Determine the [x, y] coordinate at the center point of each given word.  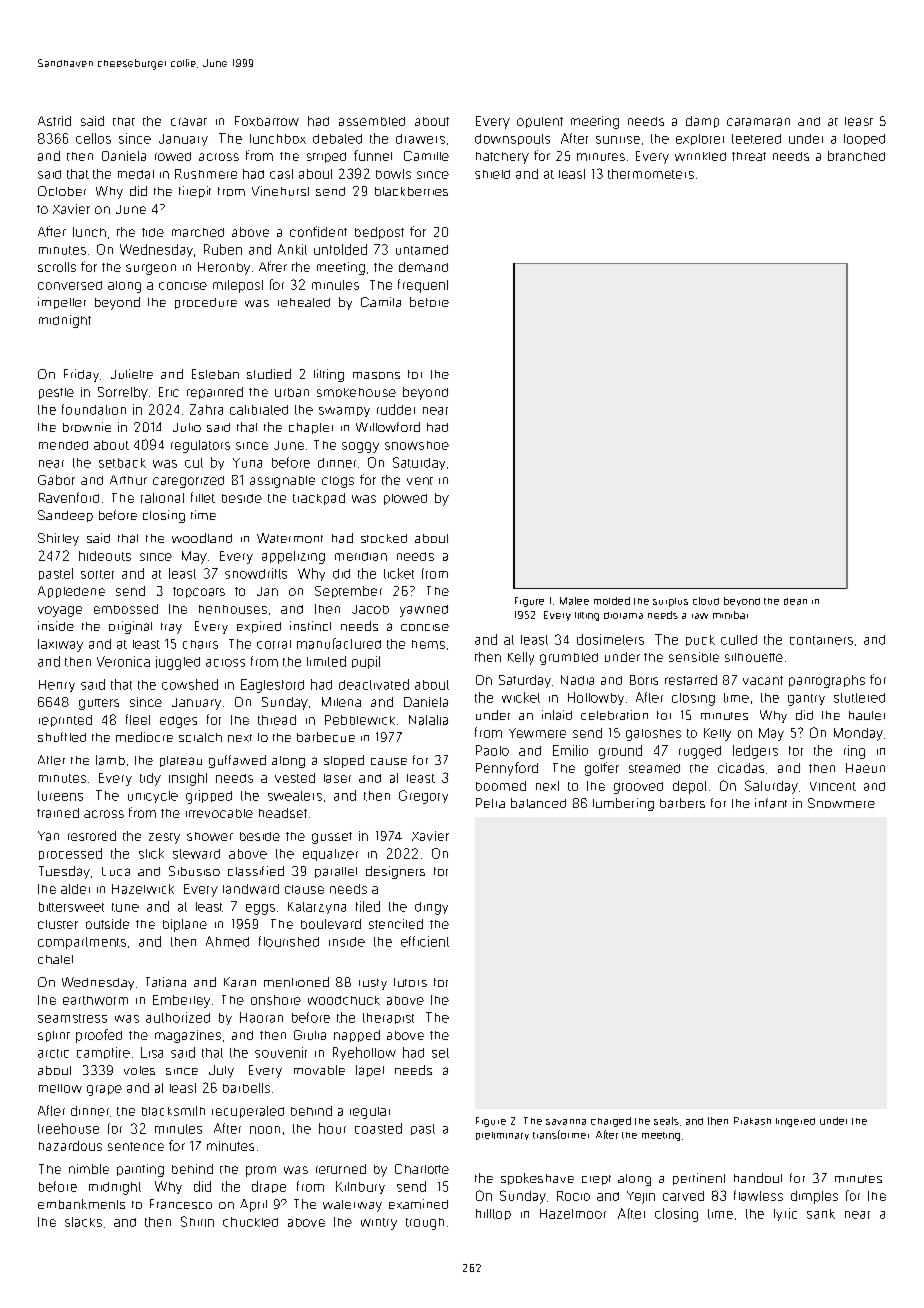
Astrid [54, 121]
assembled [372, 121]
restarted [691, 680]
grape [104, 1090]
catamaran [758, 122]
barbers [682, 803]
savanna [566, 1122]
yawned [424, 611]
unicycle [153, 797]
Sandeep [65, 516]
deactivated [374, 684]
